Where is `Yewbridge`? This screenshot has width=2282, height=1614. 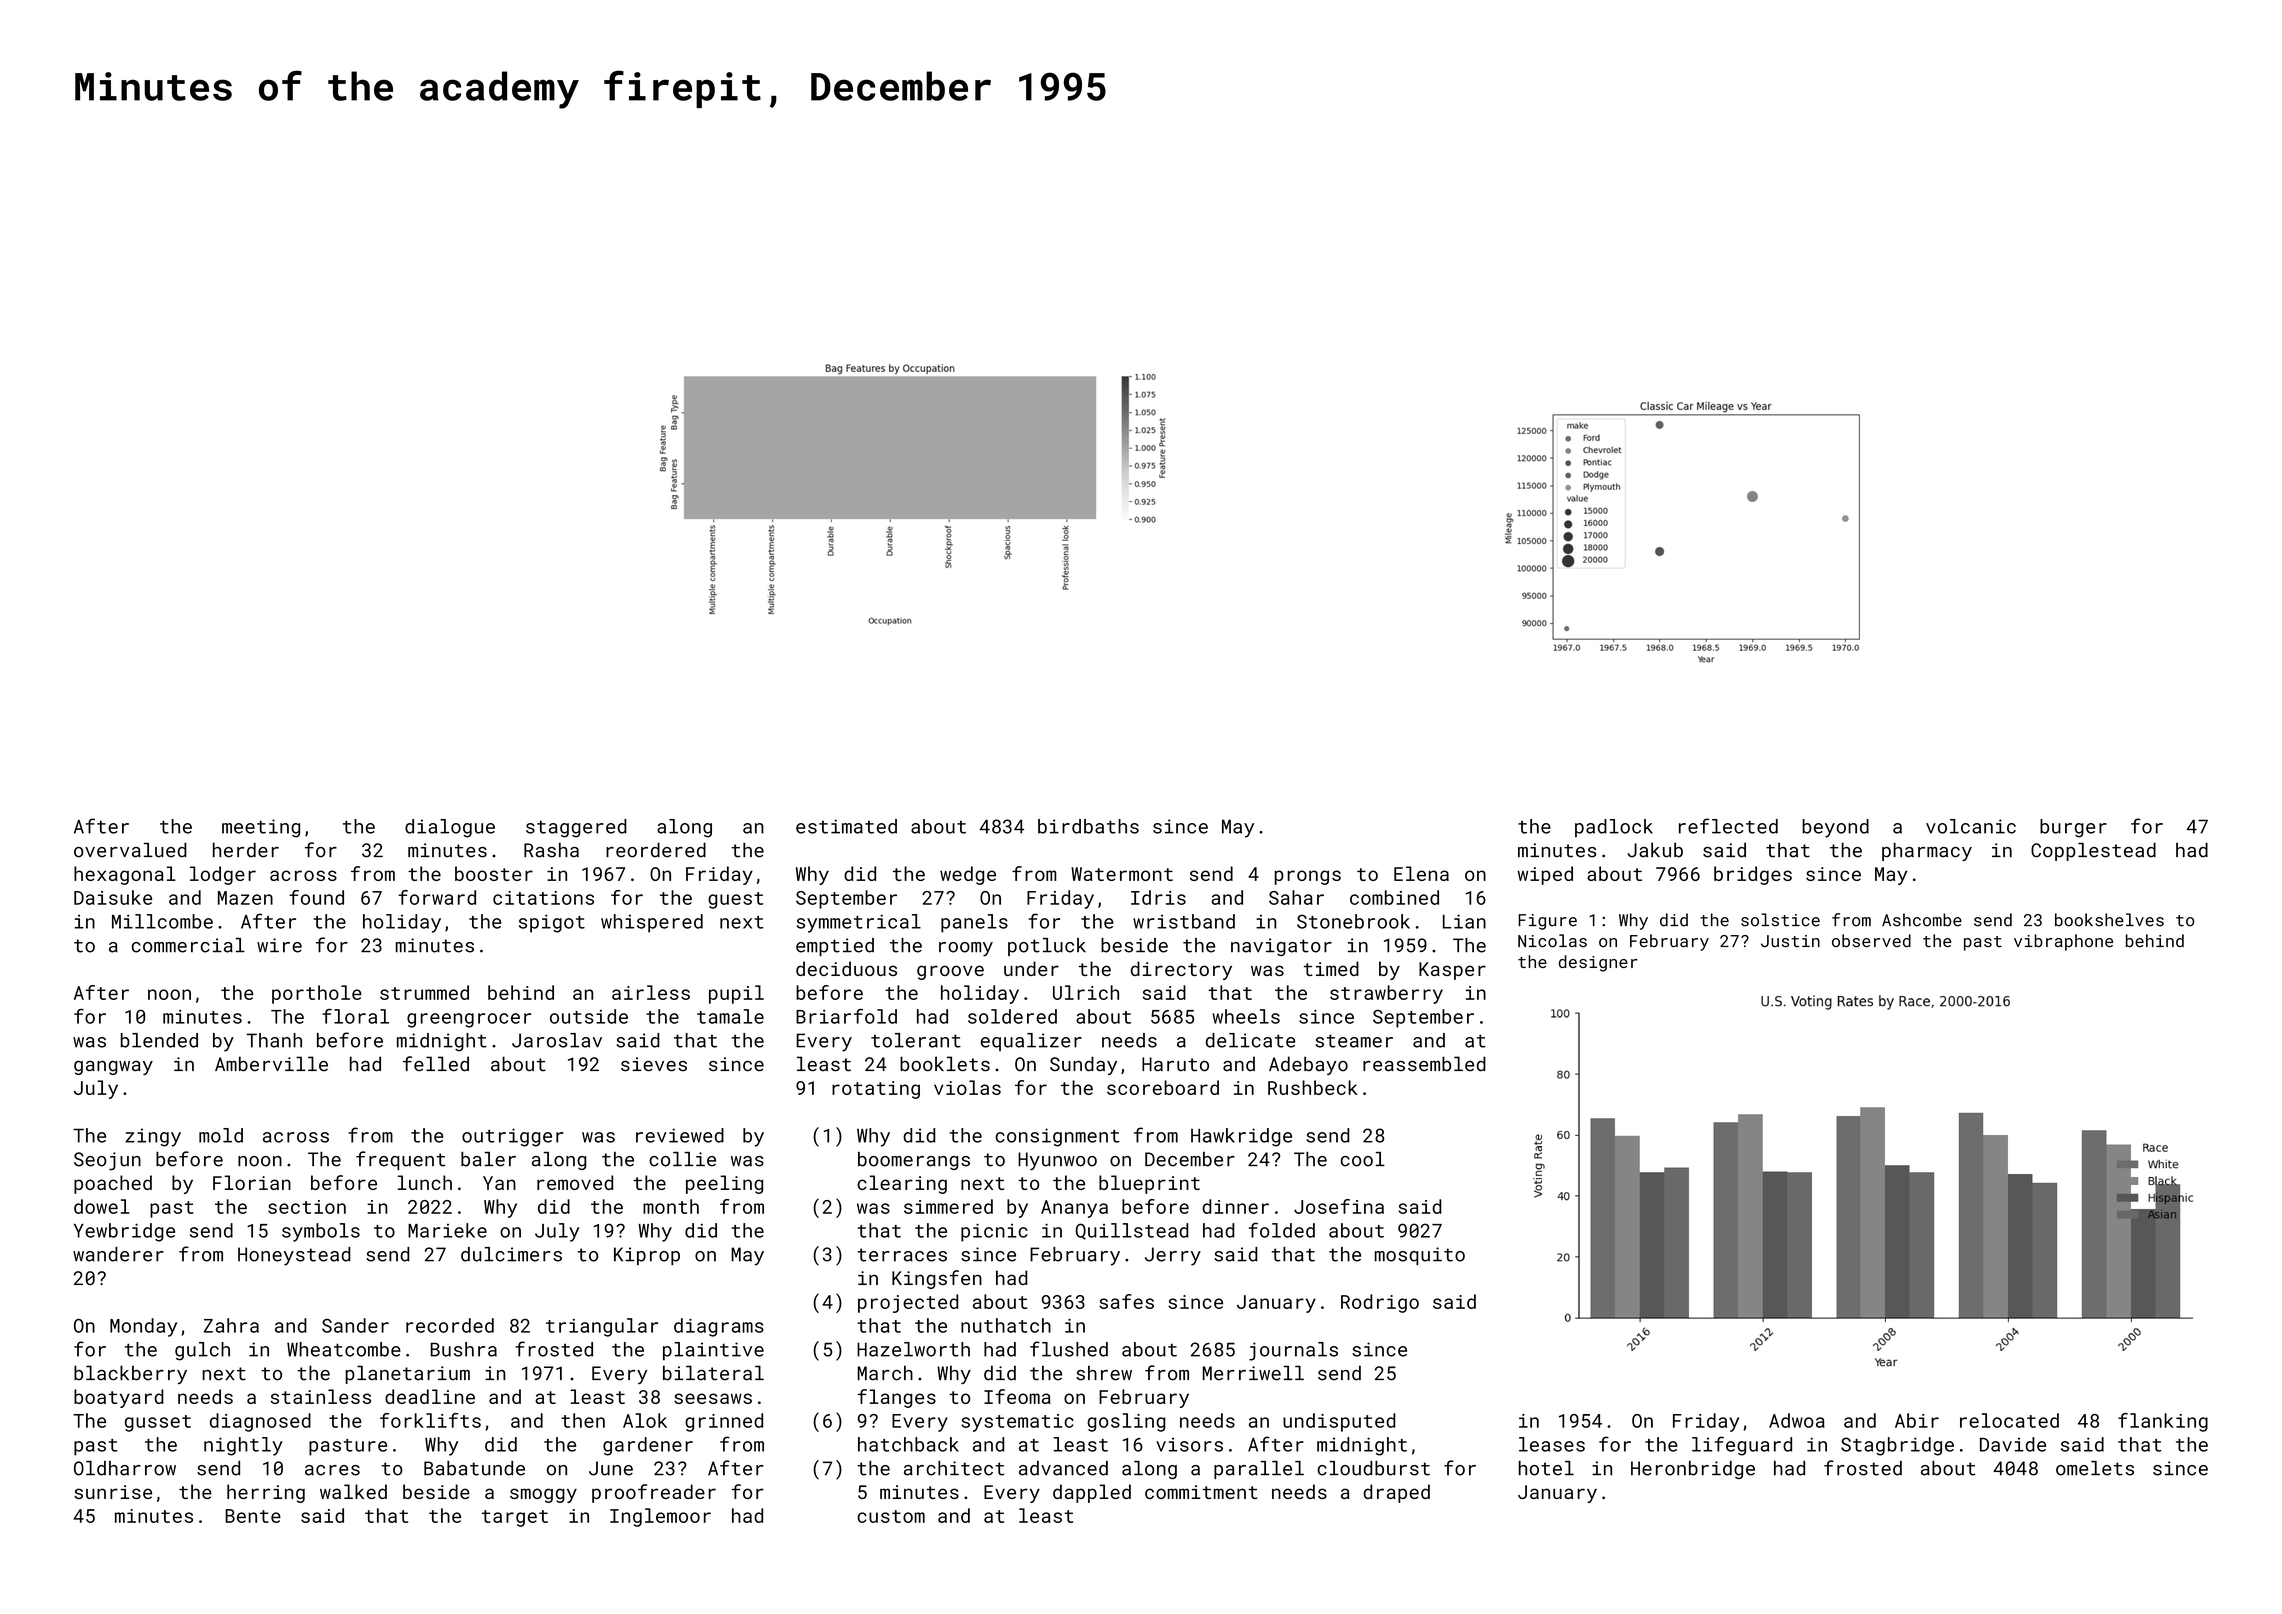
Yewbridge is located at coordinates (124, 1232).
